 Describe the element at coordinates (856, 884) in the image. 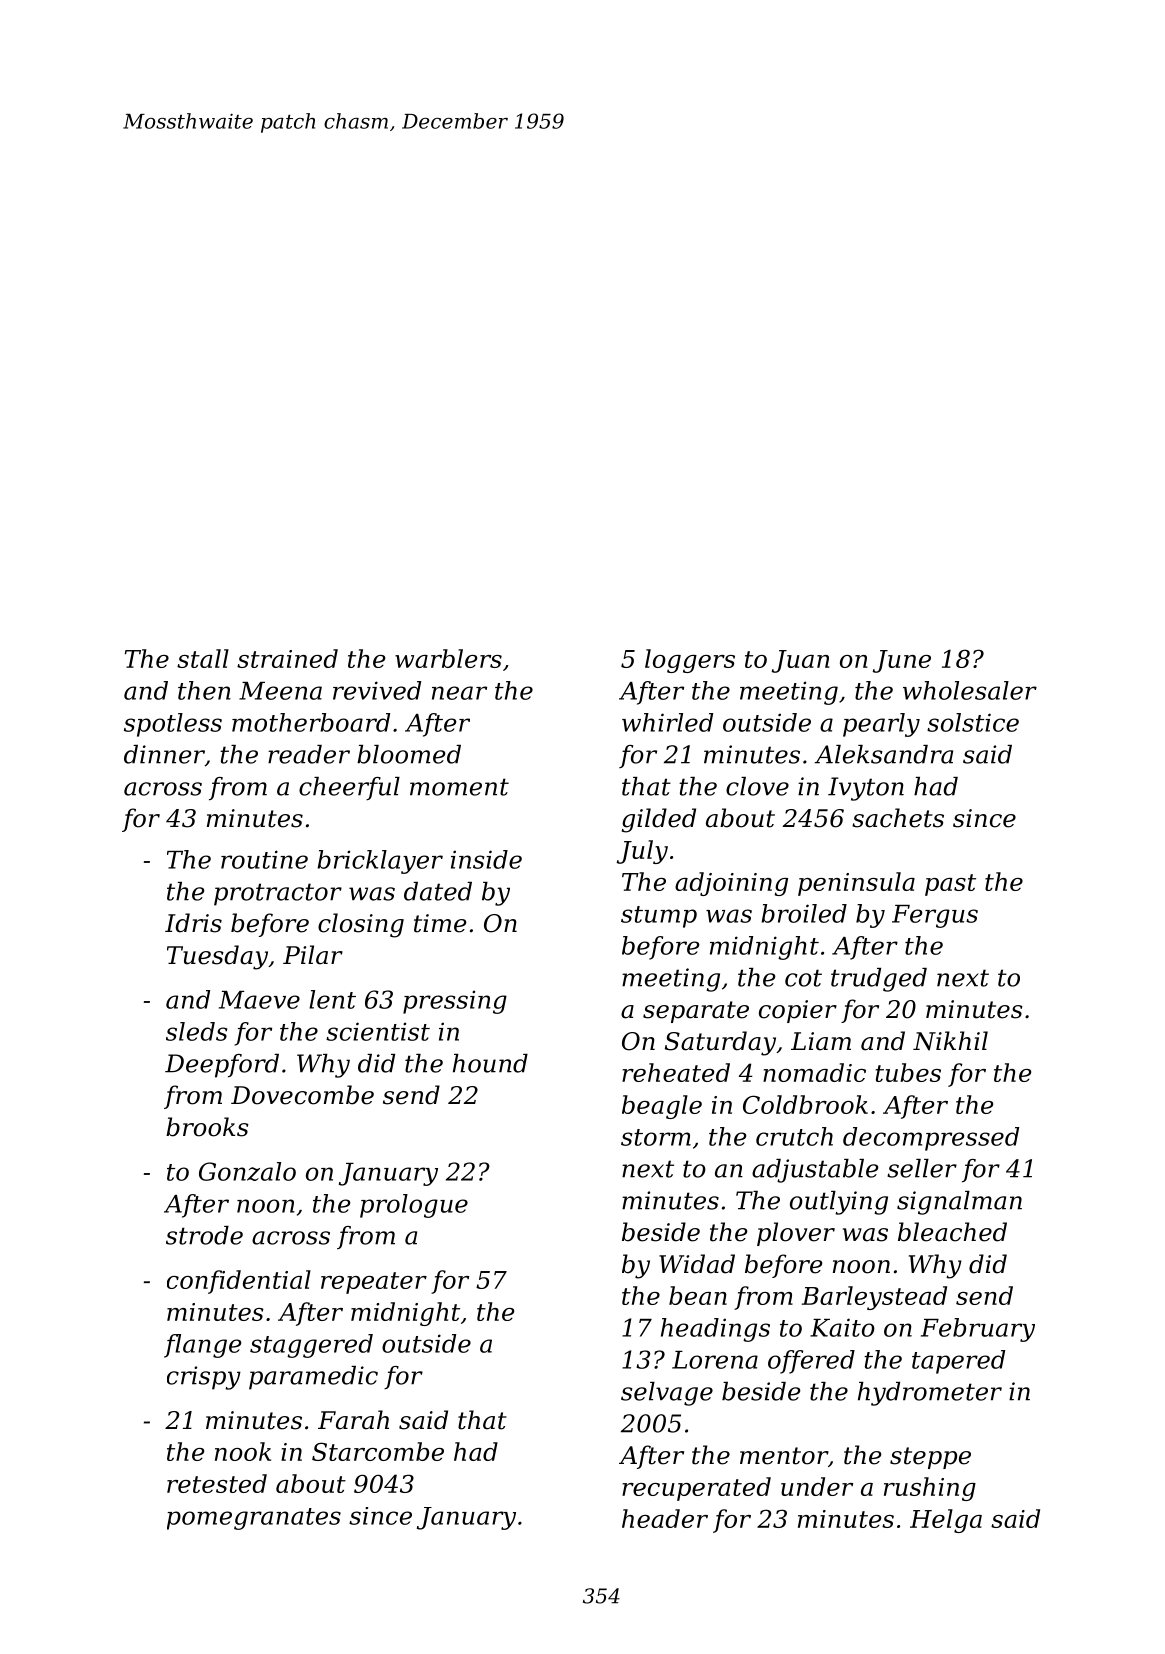

I see `peninsula` at that location.
